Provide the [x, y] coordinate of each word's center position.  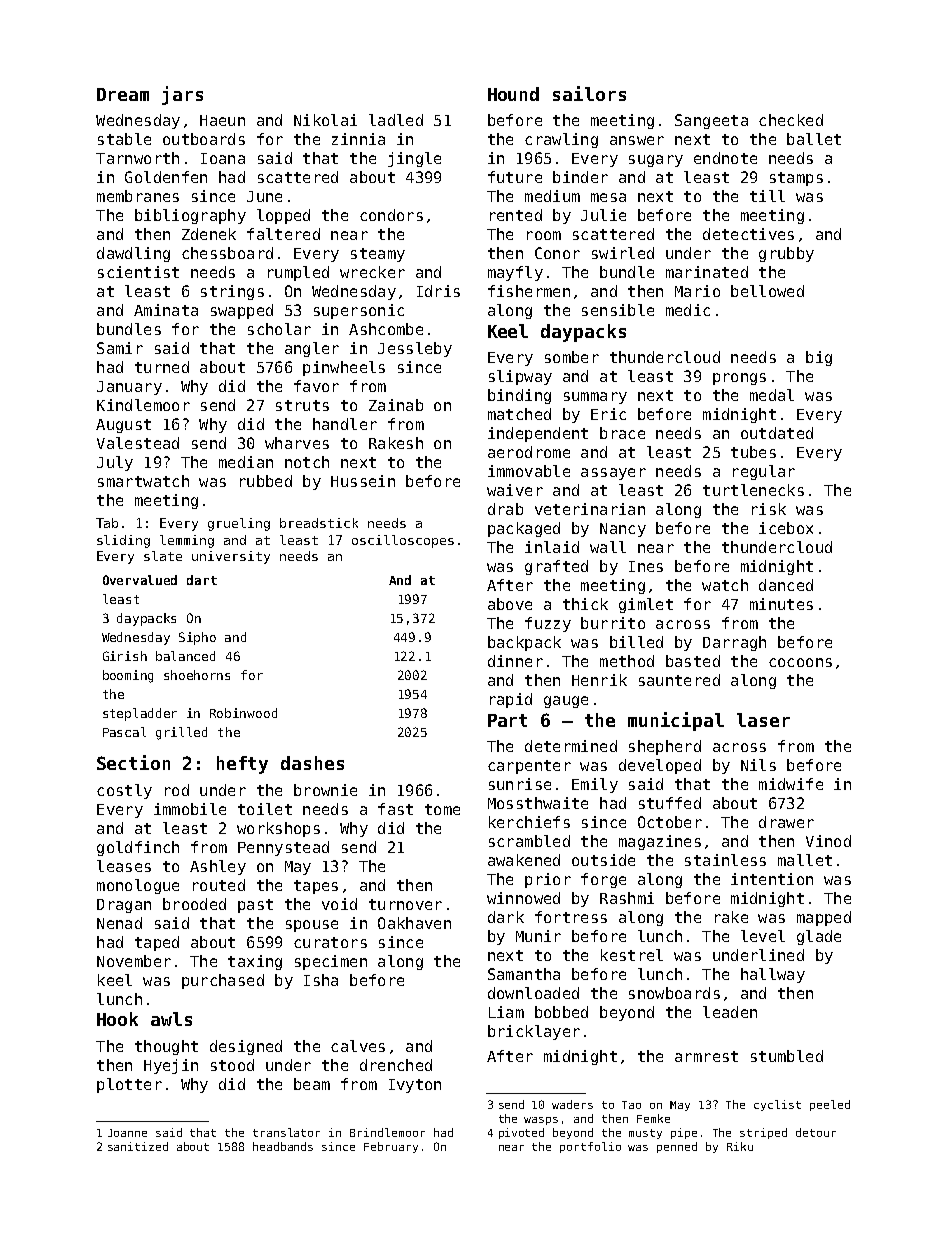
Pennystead [283, 848]
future [515, 177]
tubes [753, 452]
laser [763, 720]
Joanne [127, 1133]
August [123, 426]
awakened [524, 860]
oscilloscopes [403, 541]
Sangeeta [711, 121]
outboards [204, 139]
